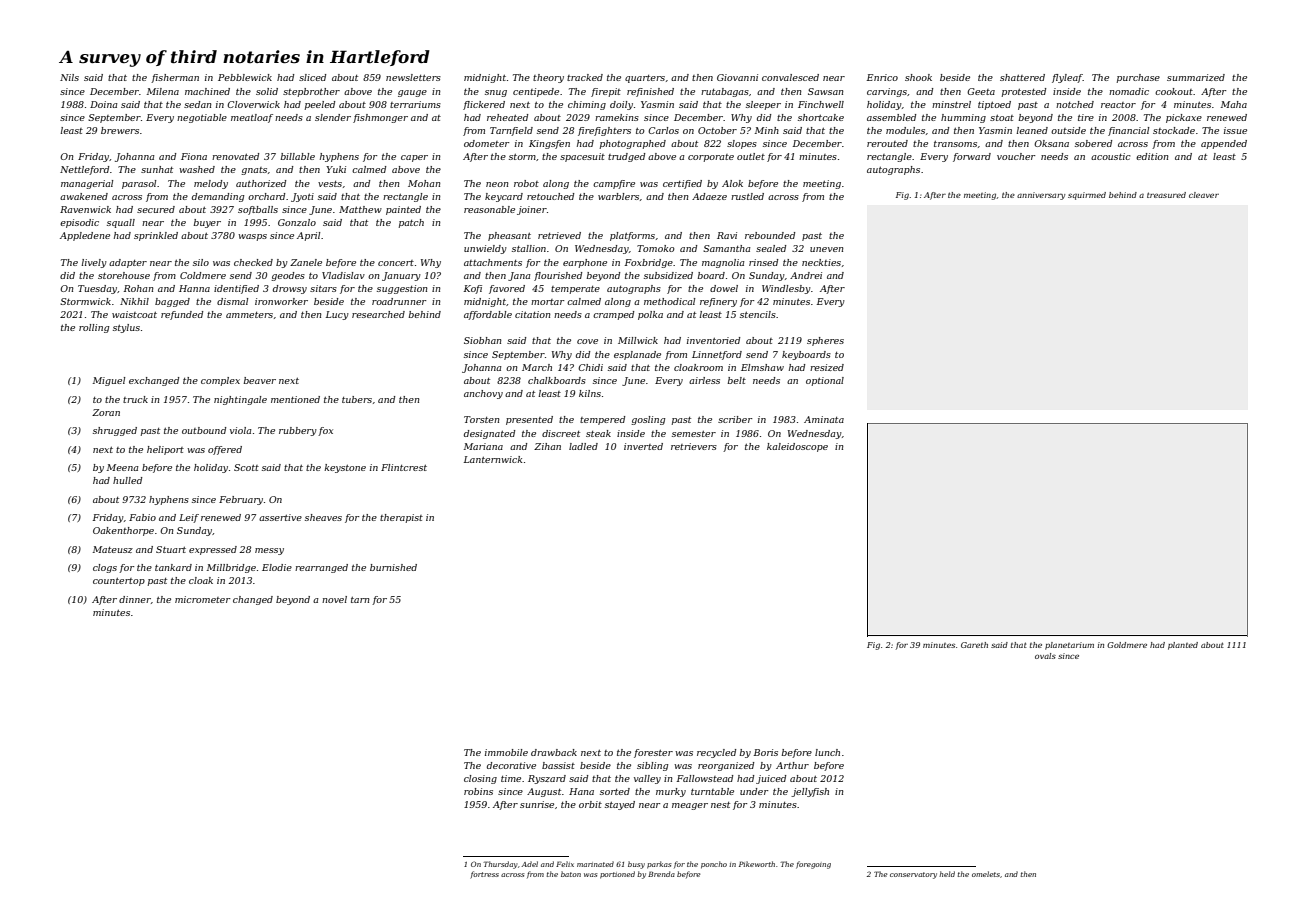 The height and width of the document is (924, 1308). I want to click on Zanele, so click(306, 262).
